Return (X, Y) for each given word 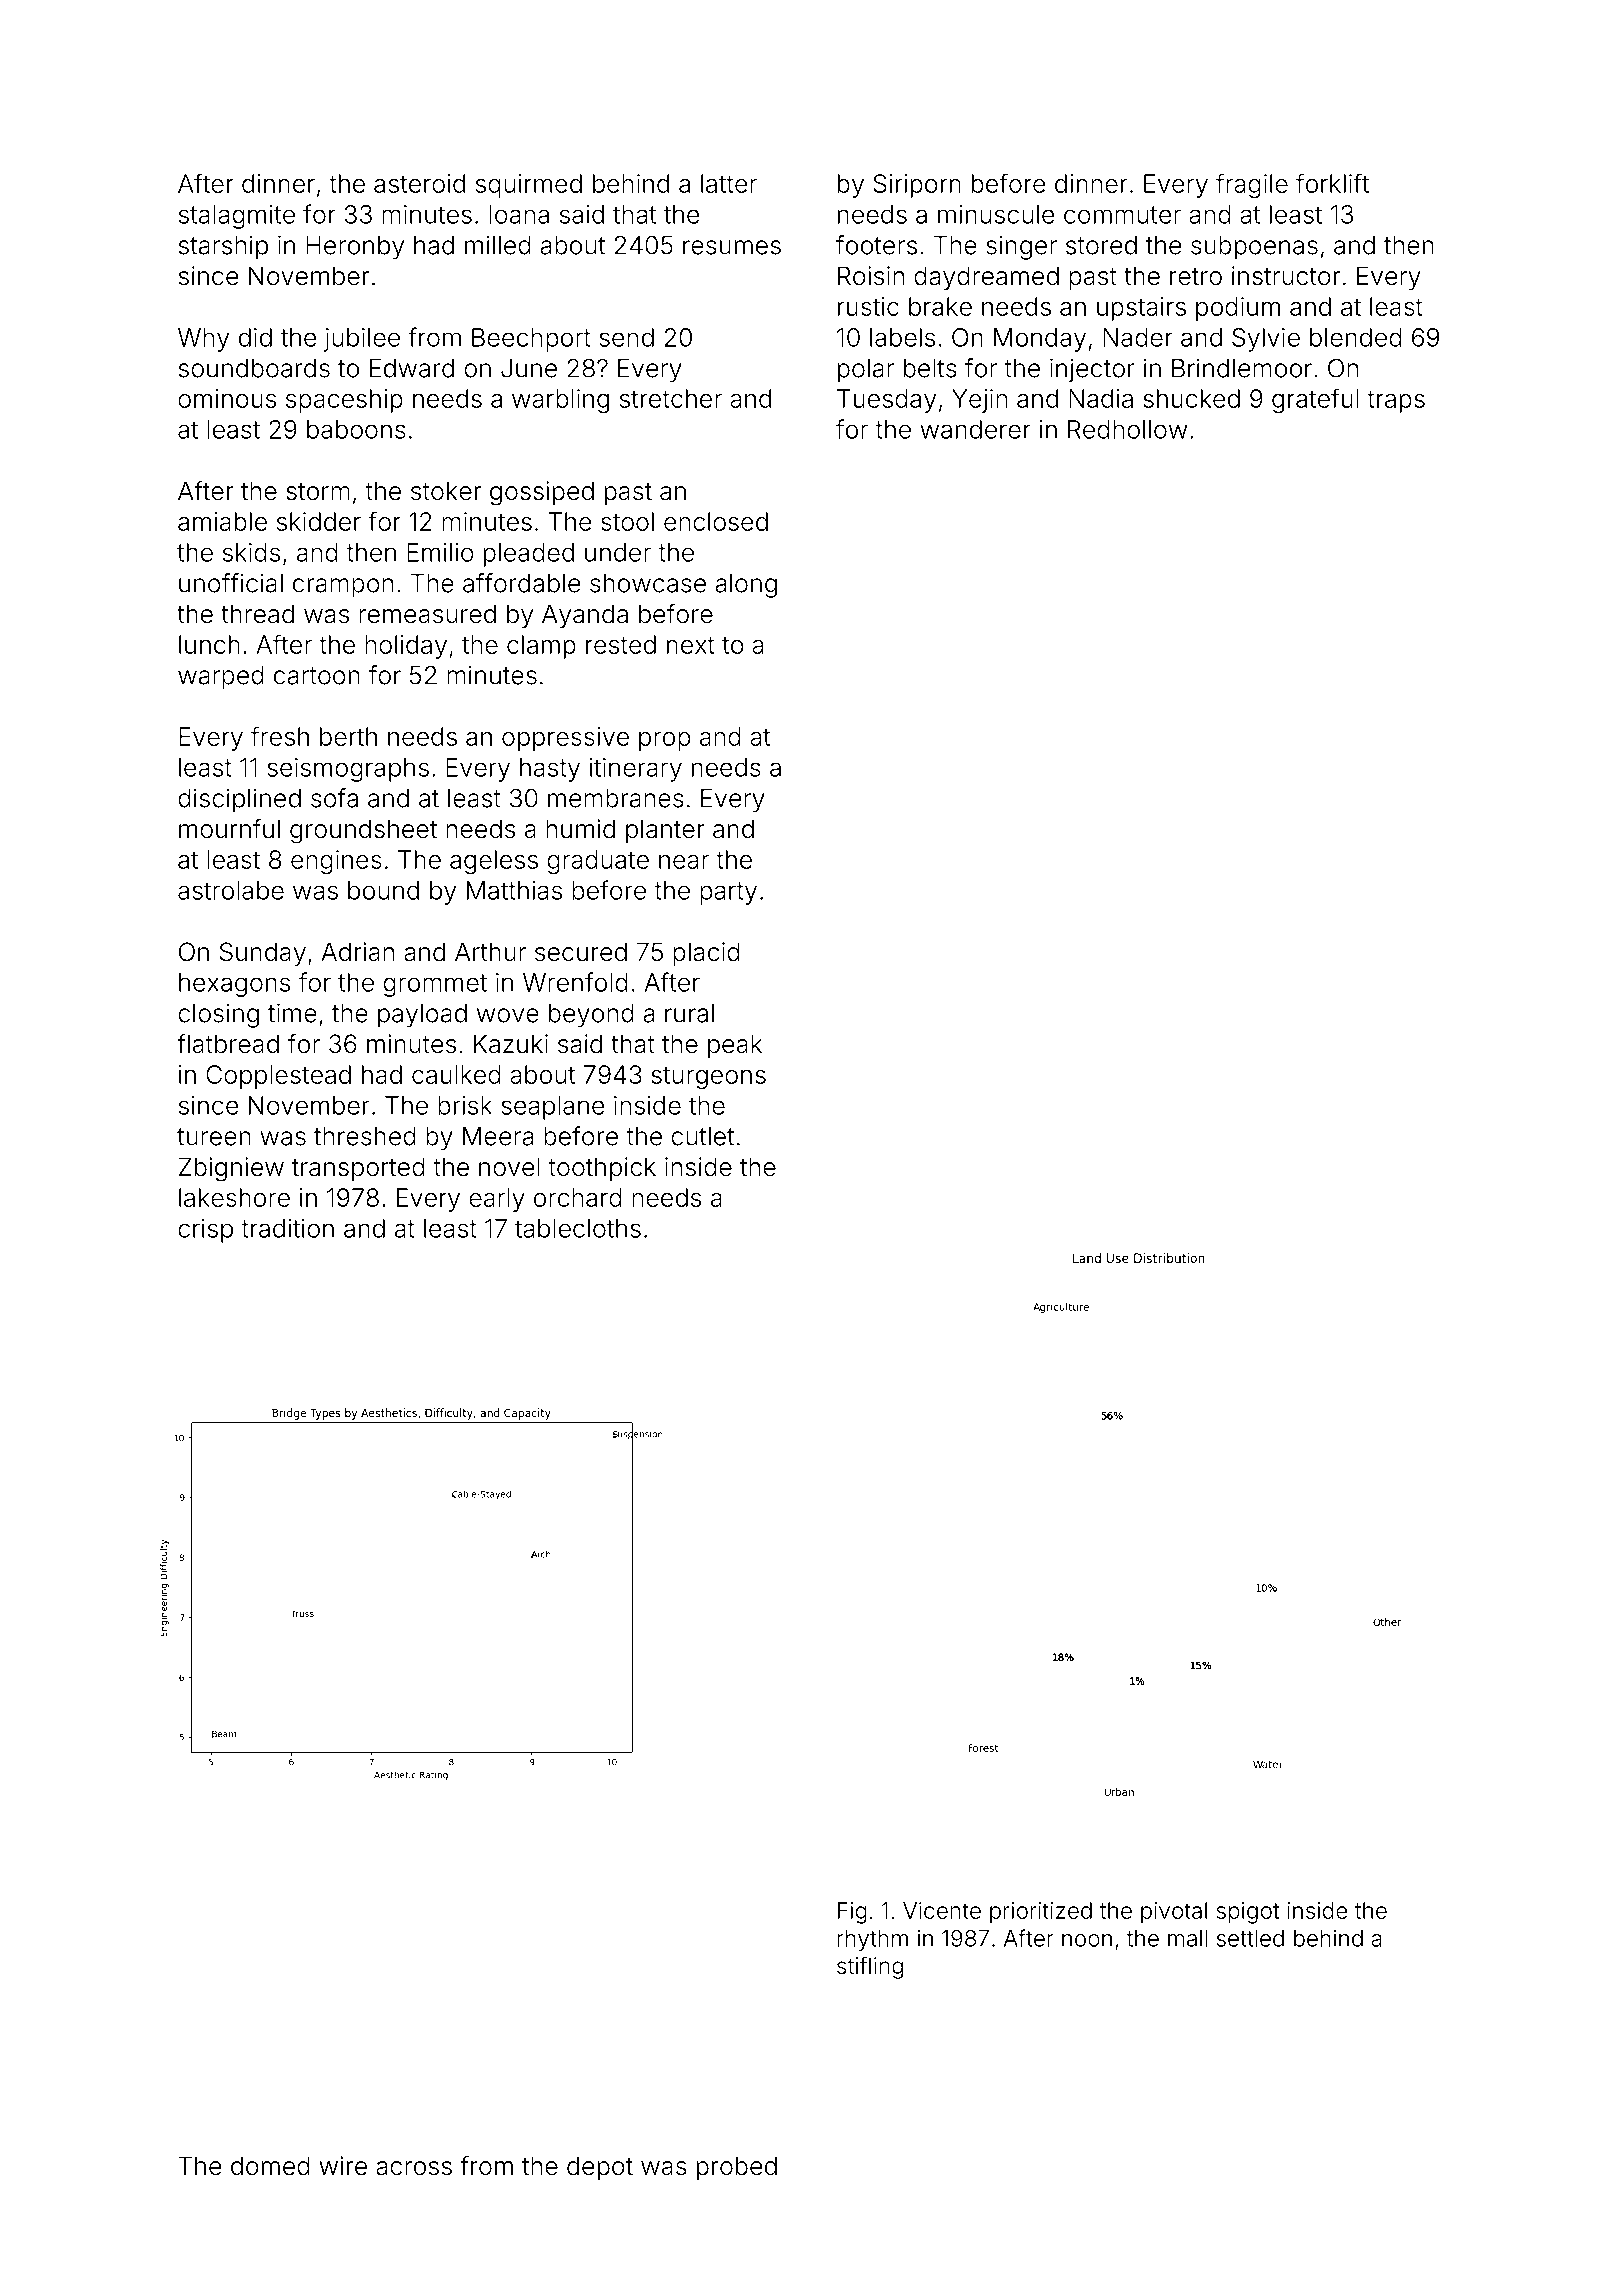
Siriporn (917, 186)
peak (735, 1046)
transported (358, 1169)
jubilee (362, 340)
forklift (1332, 183)
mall (1187, 1938)
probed (737, 2168)
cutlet (702, 1136)
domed (270, 2166)
